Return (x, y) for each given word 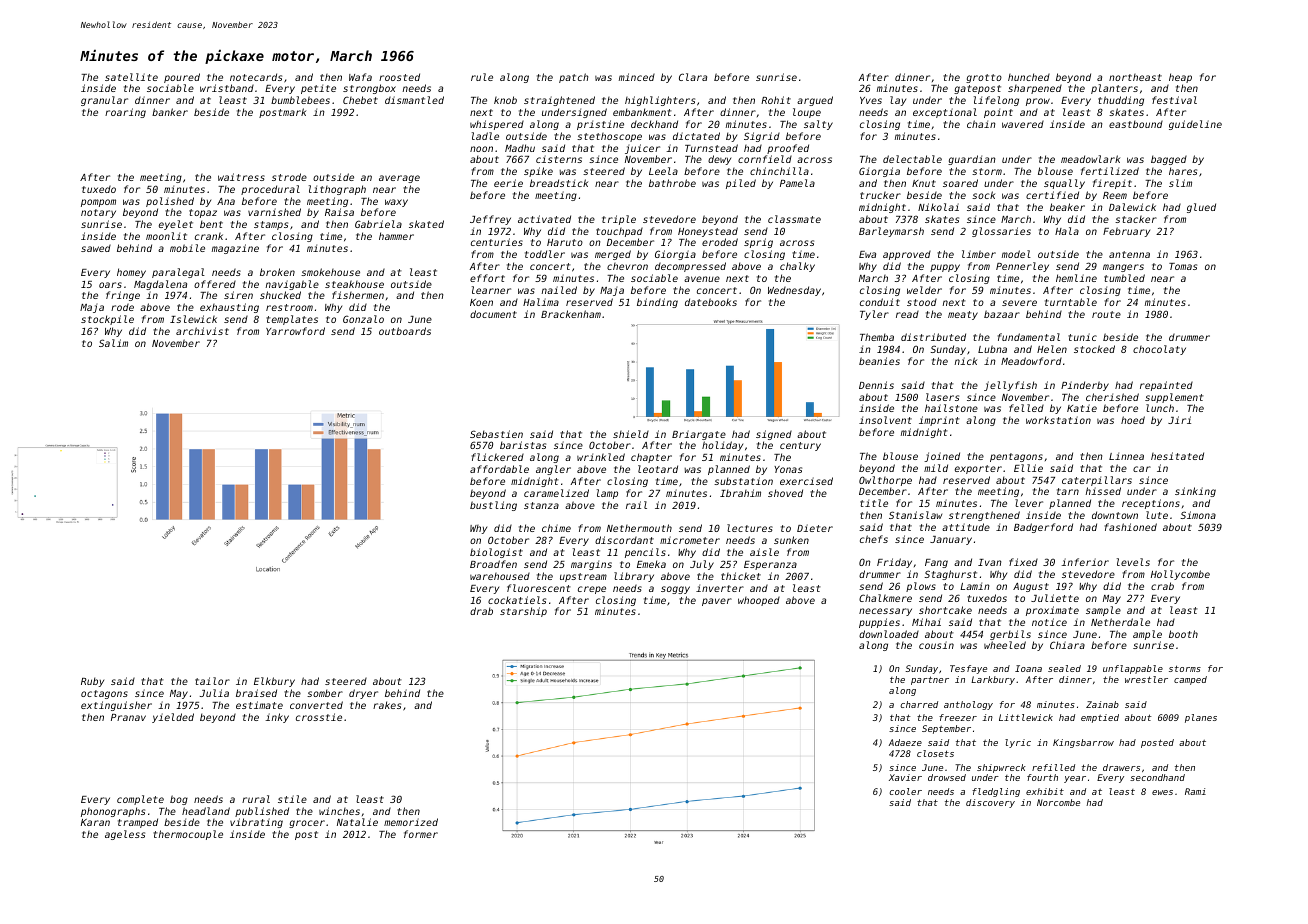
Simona (1198, 515)
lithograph (337, 190)
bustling (493, 506)
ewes (1162, 792)
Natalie (357, 822)
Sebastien (496, 434)
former (421, 834)
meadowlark (1090, 159)
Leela (663, 171)
